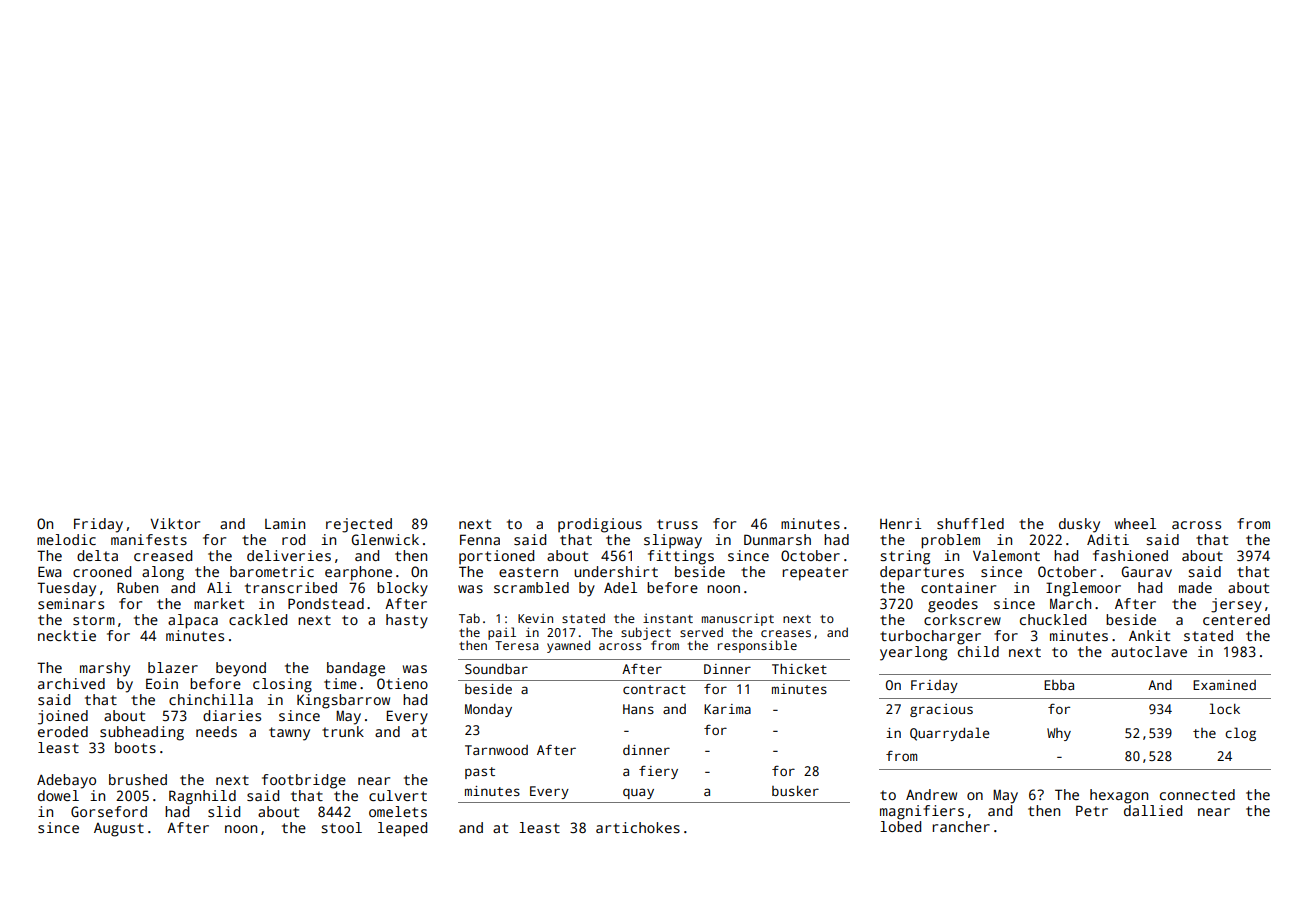 The height and width of the document is (924, 1308). What do you see at coordinates (480, 773) in the document?
I see `past` at bounding box center [480, 773].
